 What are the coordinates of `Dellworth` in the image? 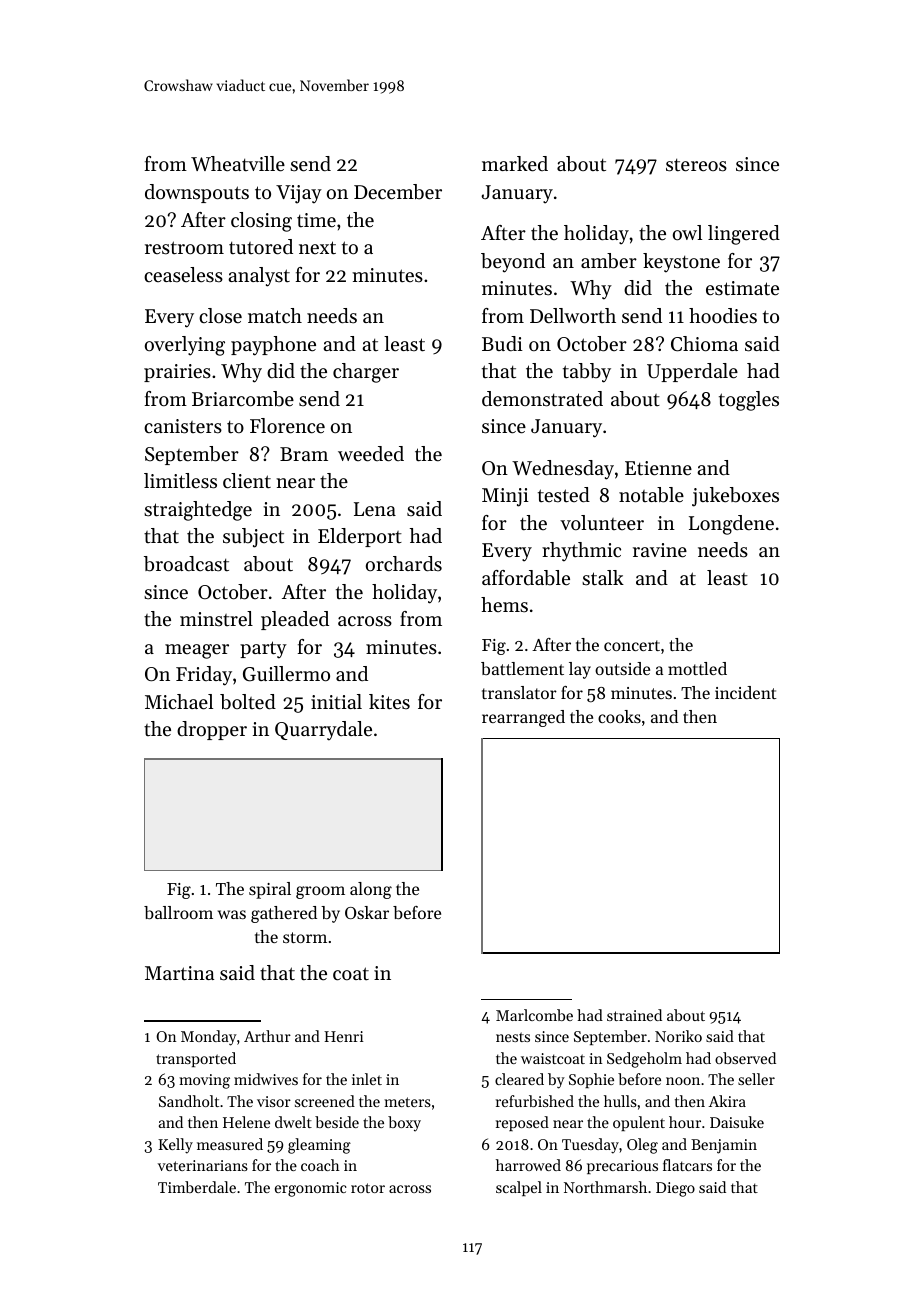 It's located at (573, 316).
